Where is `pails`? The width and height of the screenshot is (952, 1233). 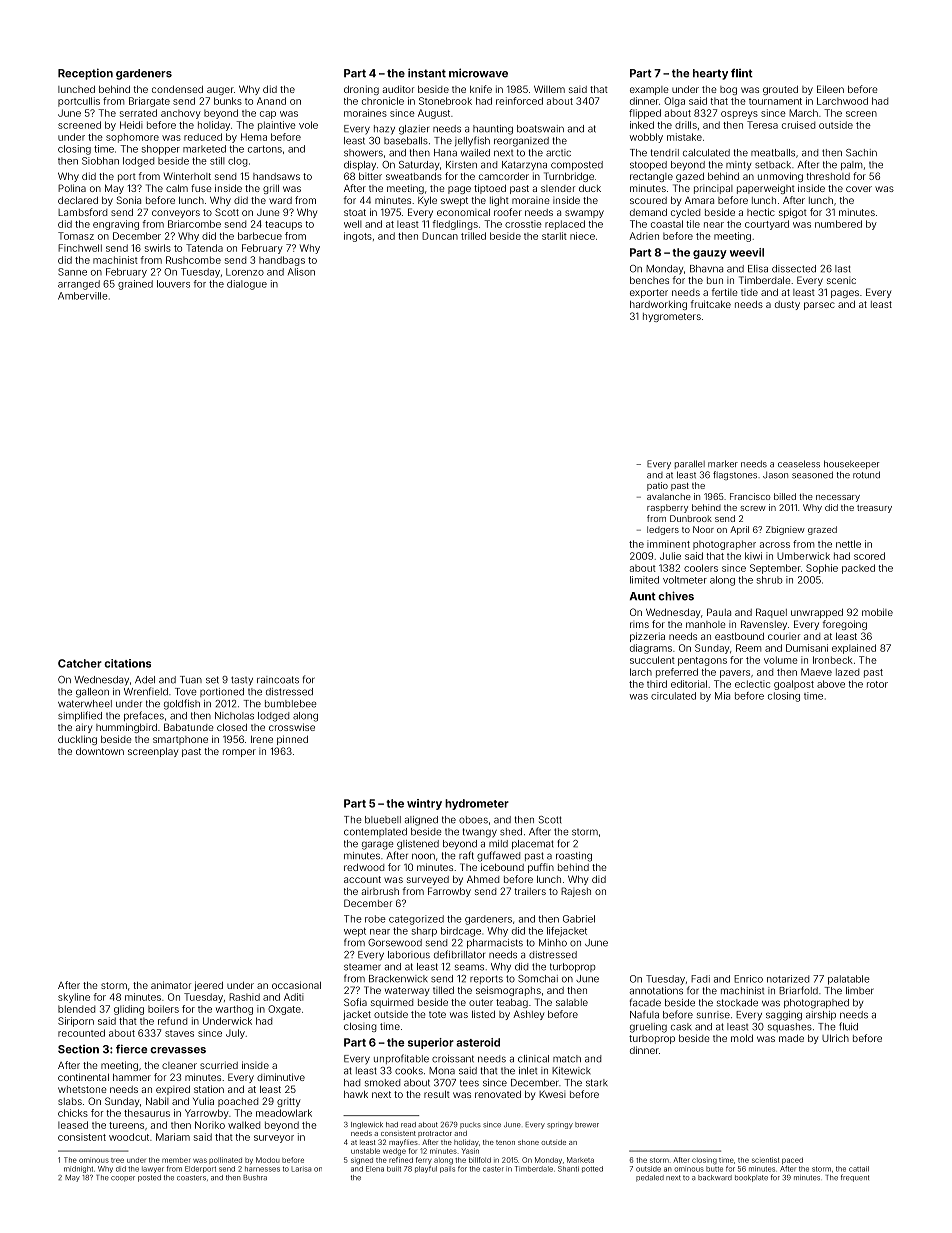
pails is located at coordinates (447, 1169).
